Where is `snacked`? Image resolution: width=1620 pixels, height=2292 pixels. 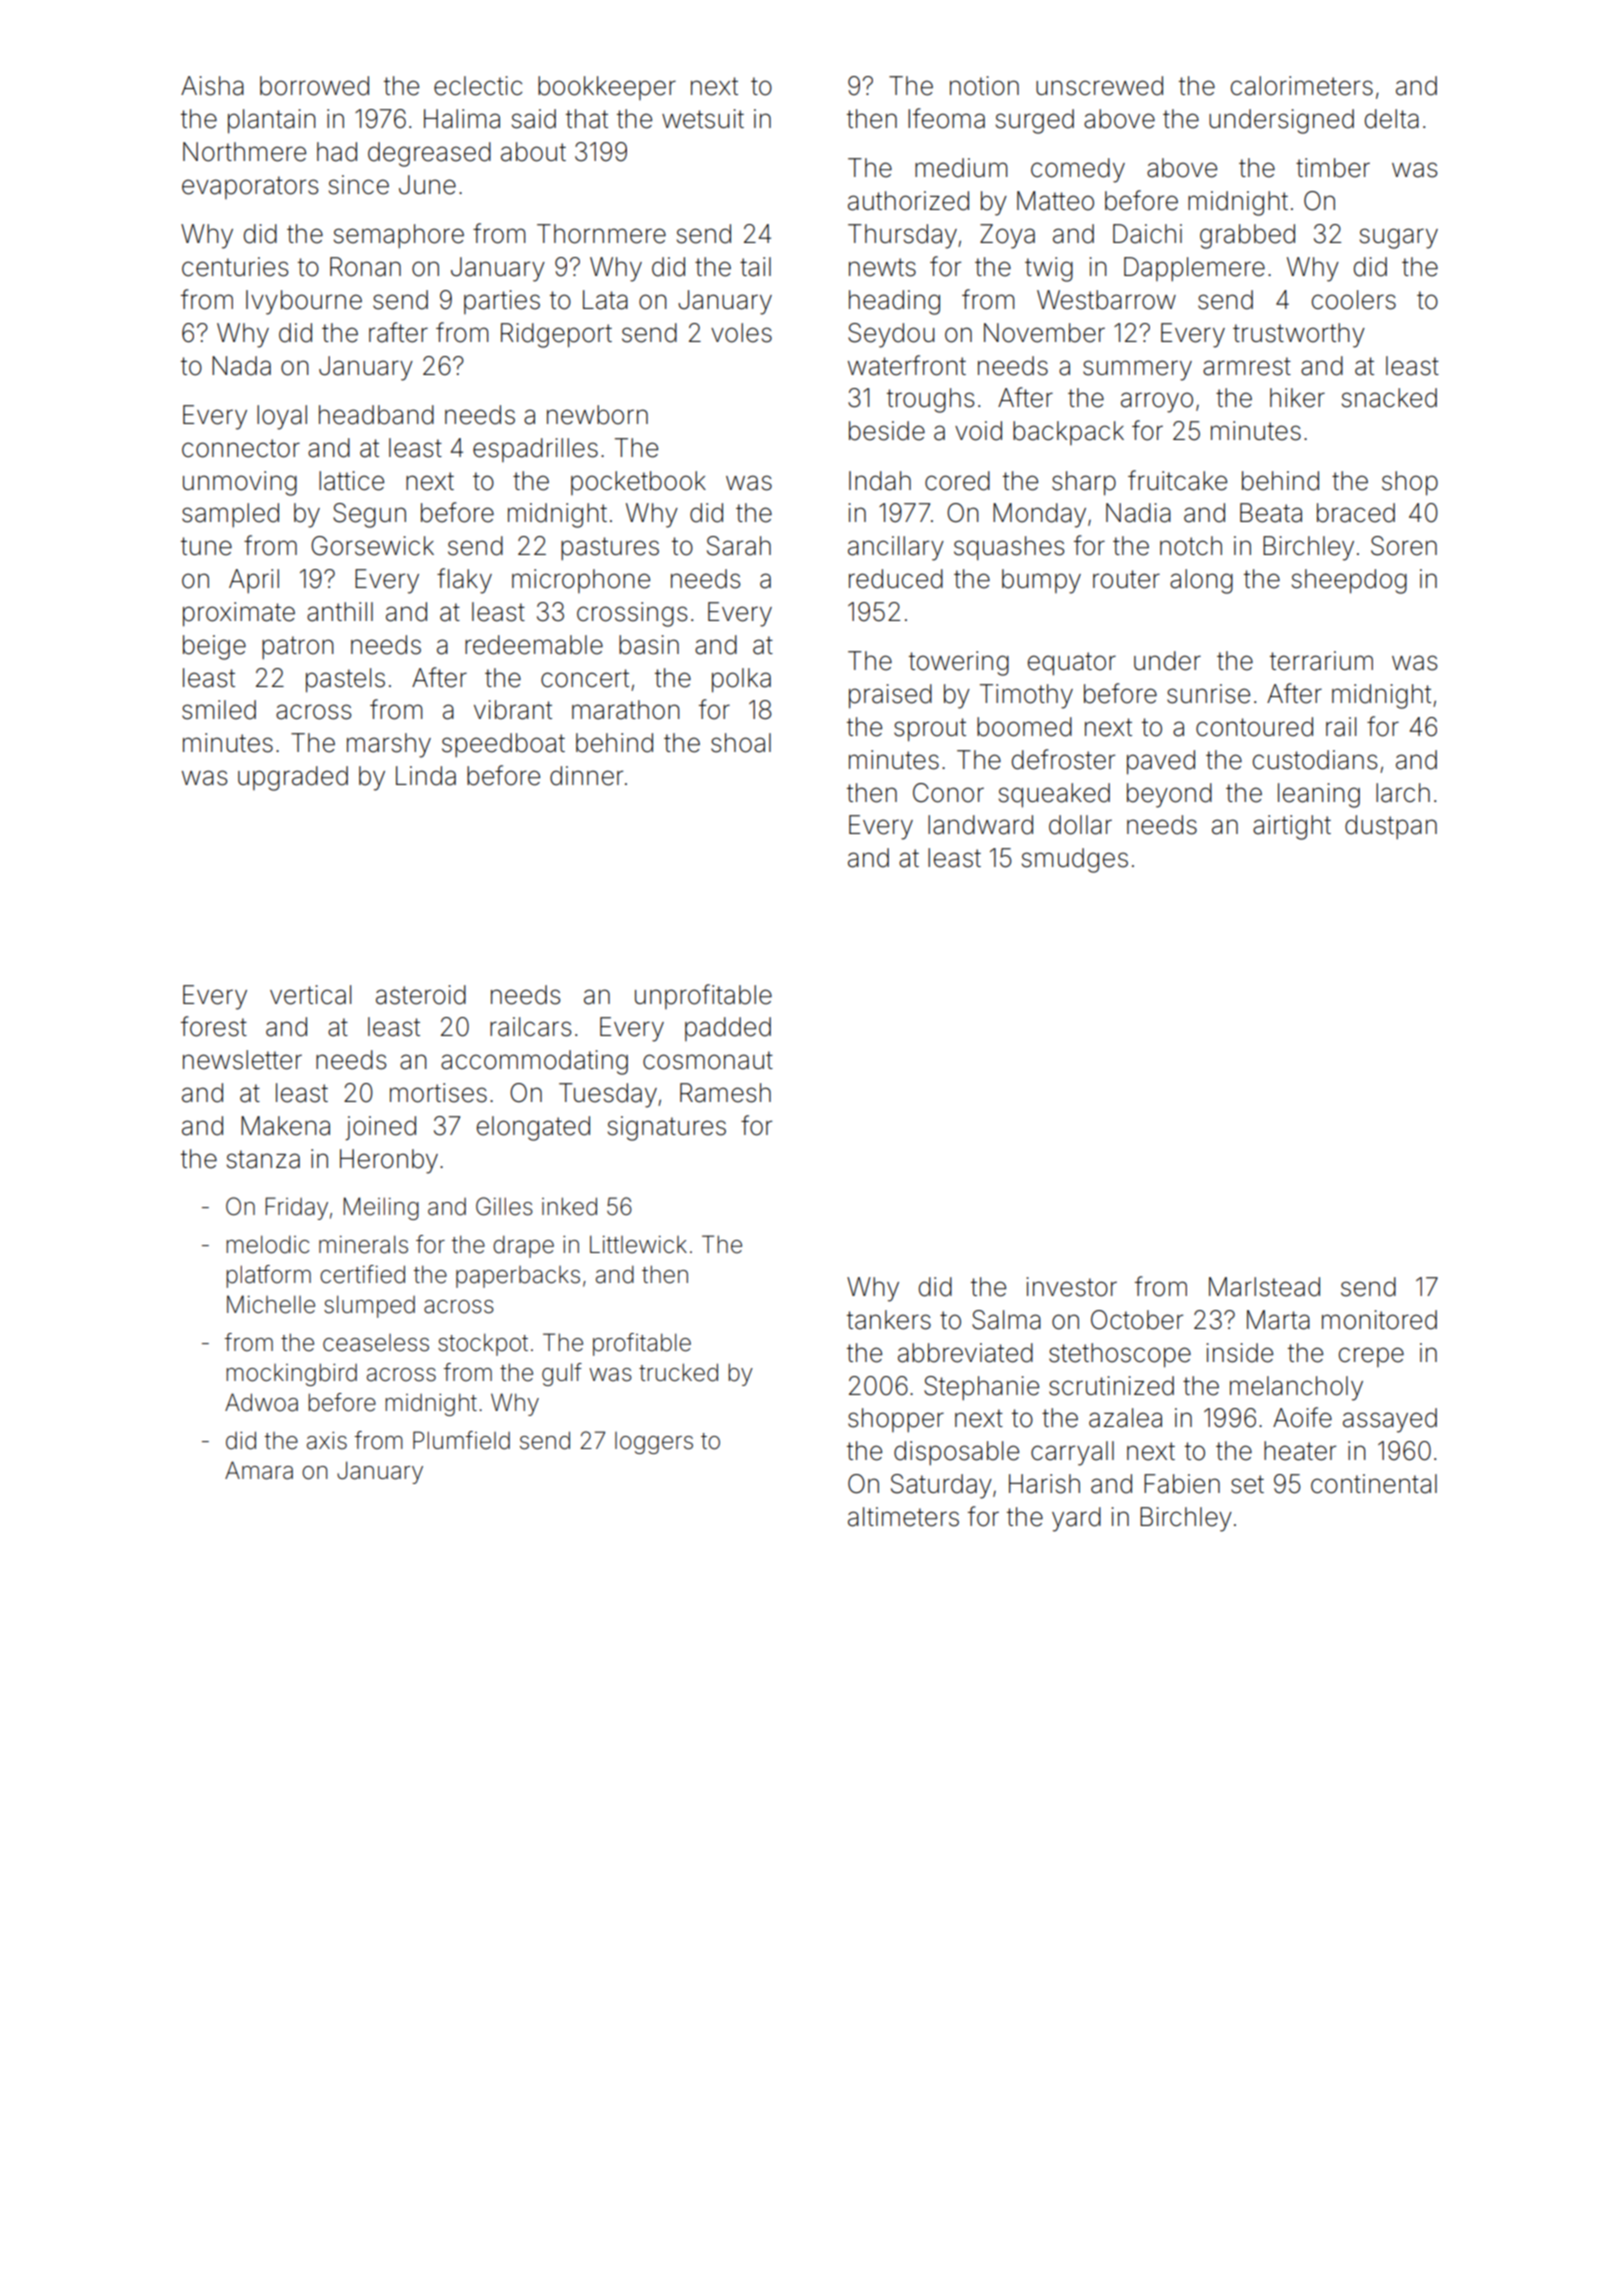
snacked is located at coordinates (1389, 398).
